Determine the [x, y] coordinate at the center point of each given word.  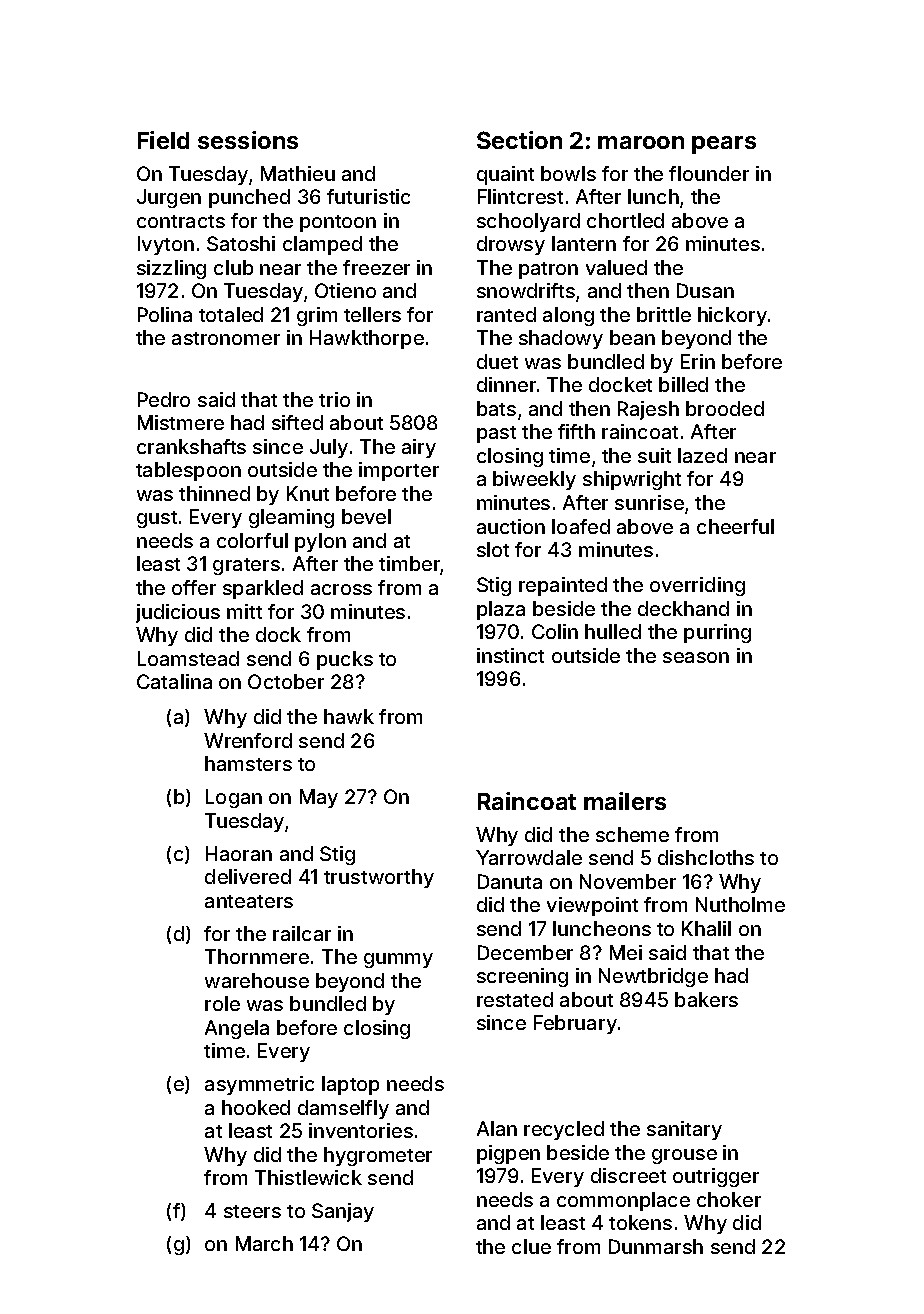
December [525, 952]
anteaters [249, 901]
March [264, 1243]
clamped [322, 245]
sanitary [684, 1130]
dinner [506, 384]
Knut [308, 493]
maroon [641, 142]
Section [519, 140]
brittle [664, 314]
